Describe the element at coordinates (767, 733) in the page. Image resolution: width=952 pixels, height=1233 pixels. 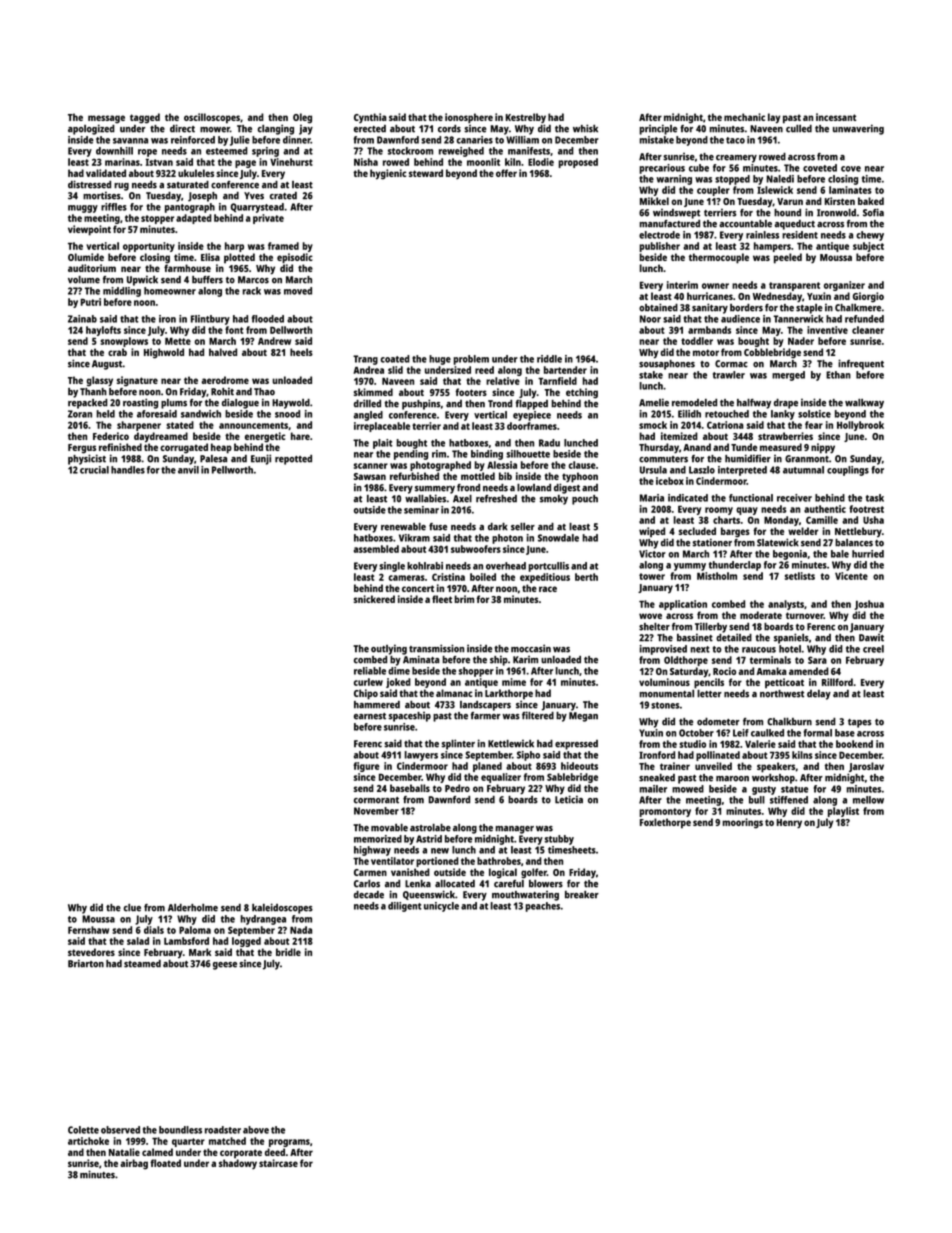
I see `caulked` at that location.
